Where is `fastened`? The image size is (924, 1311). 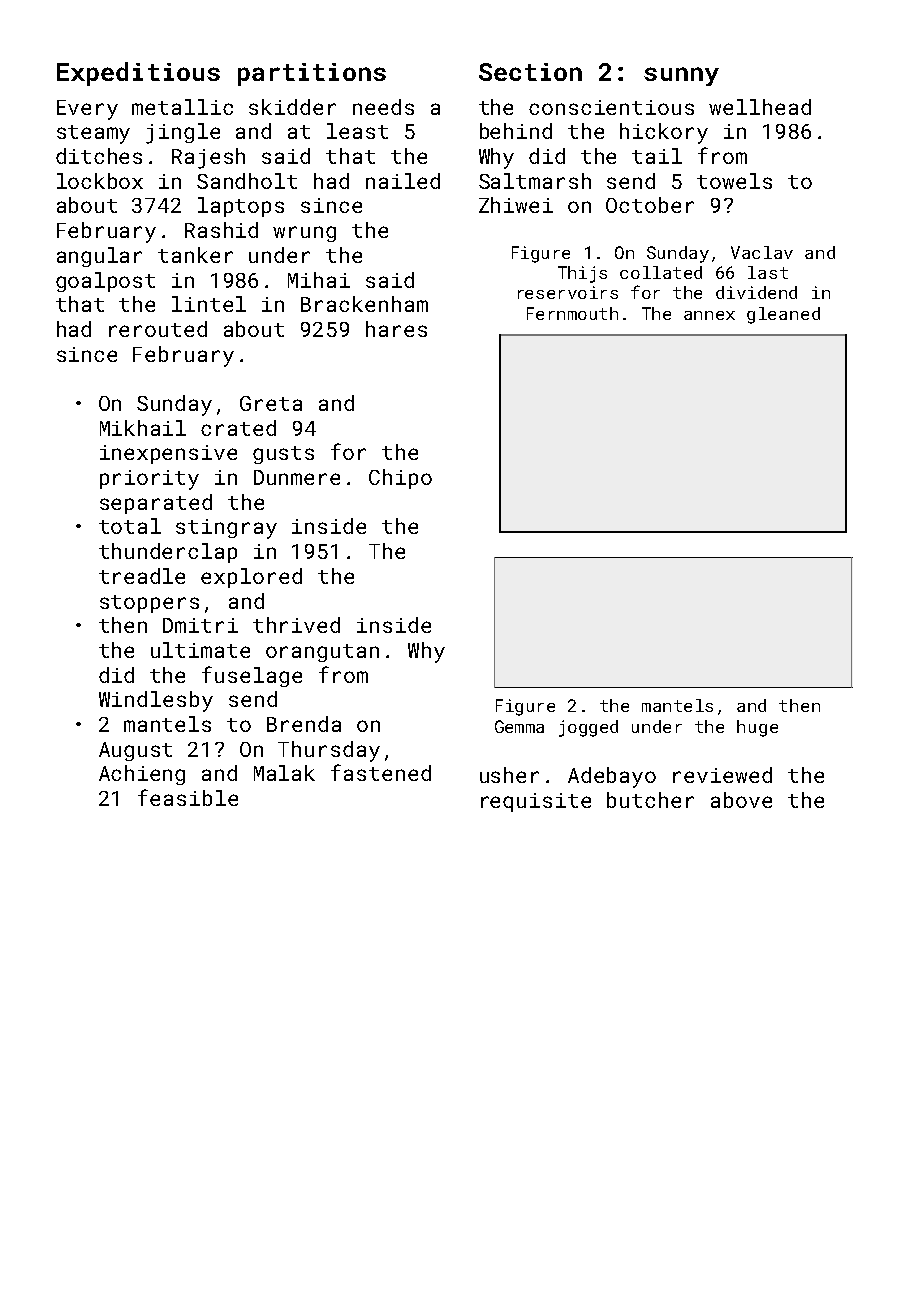
fastened is located at coordinates (381, 772).
